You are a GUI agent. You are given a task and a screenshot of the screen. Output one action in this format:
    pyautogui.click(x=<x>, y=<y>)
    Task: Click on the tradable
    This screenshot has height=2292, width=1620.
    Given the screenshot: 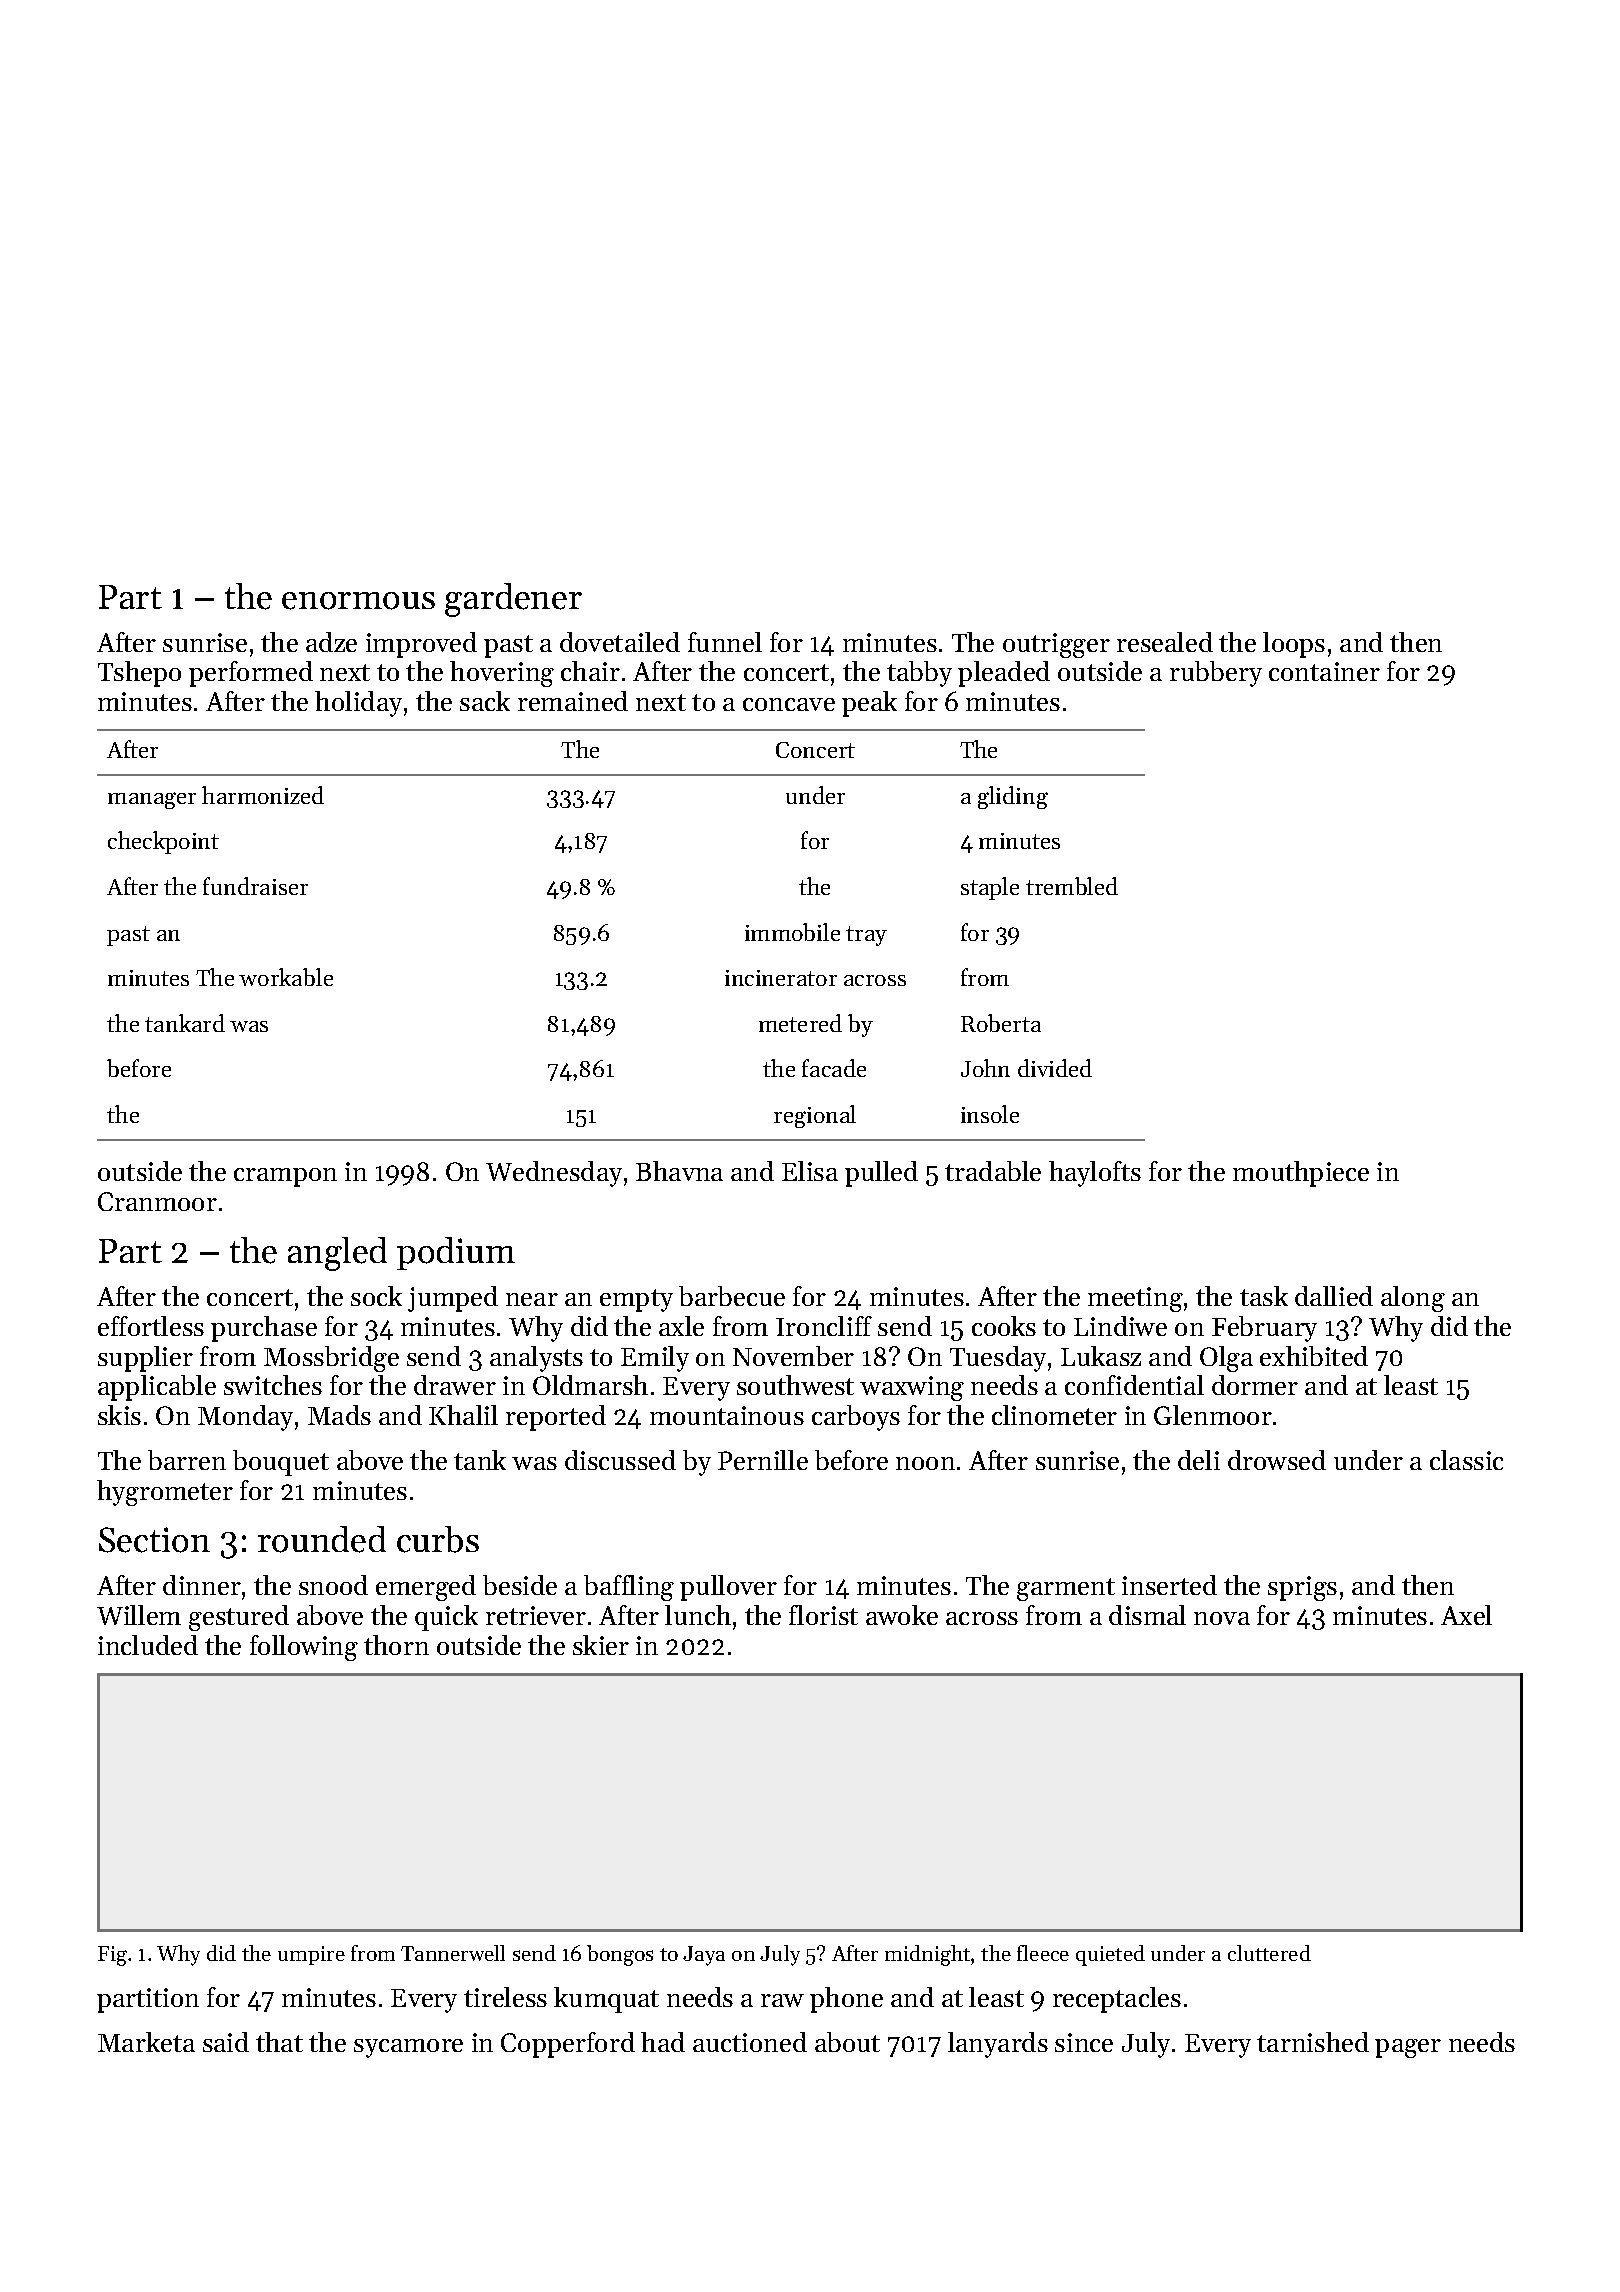 What is the action you would take?
    pyautogui.click(x=993, y=1171)
